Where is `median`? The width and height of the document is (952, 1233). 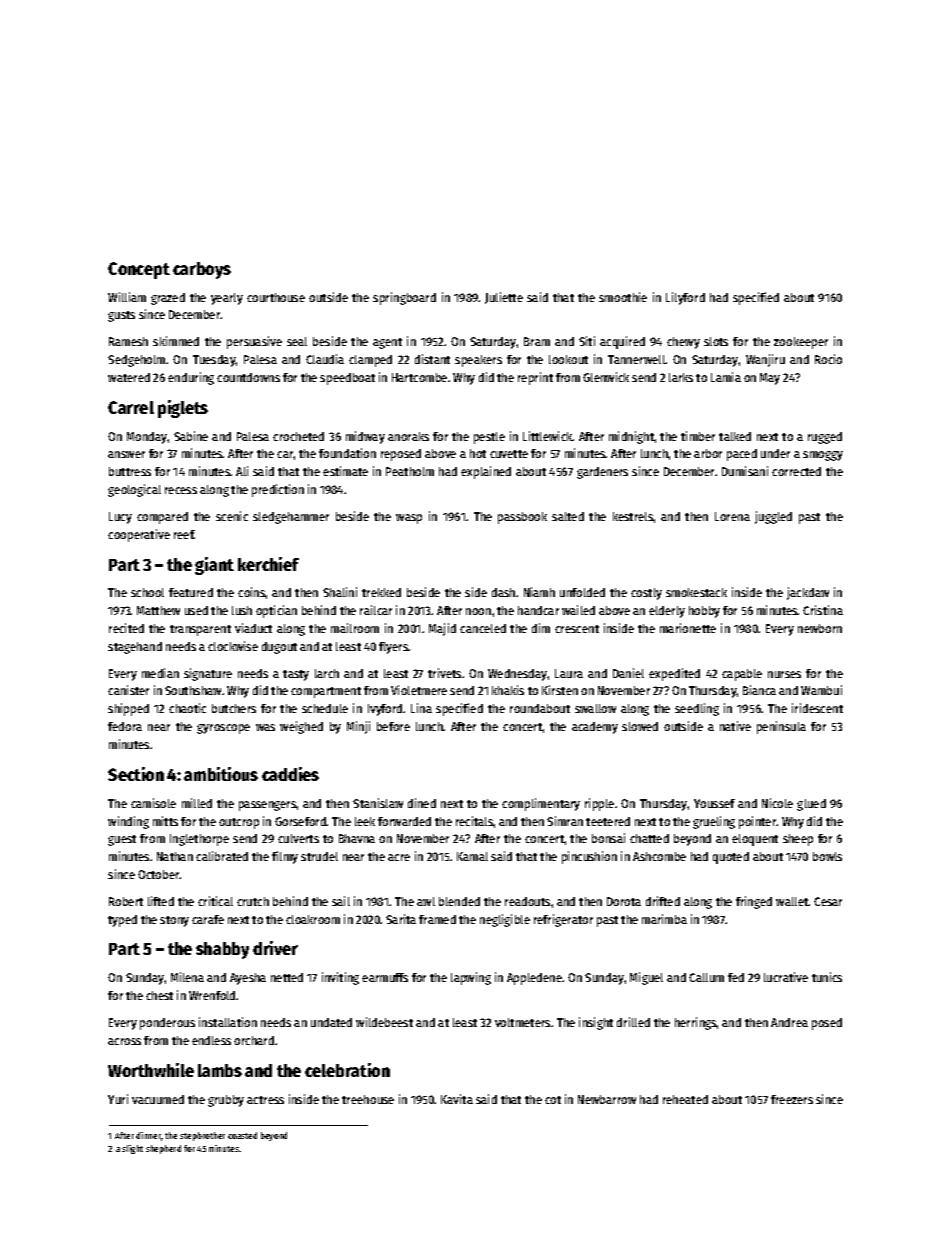
median is located at coordinates (160, 673).
